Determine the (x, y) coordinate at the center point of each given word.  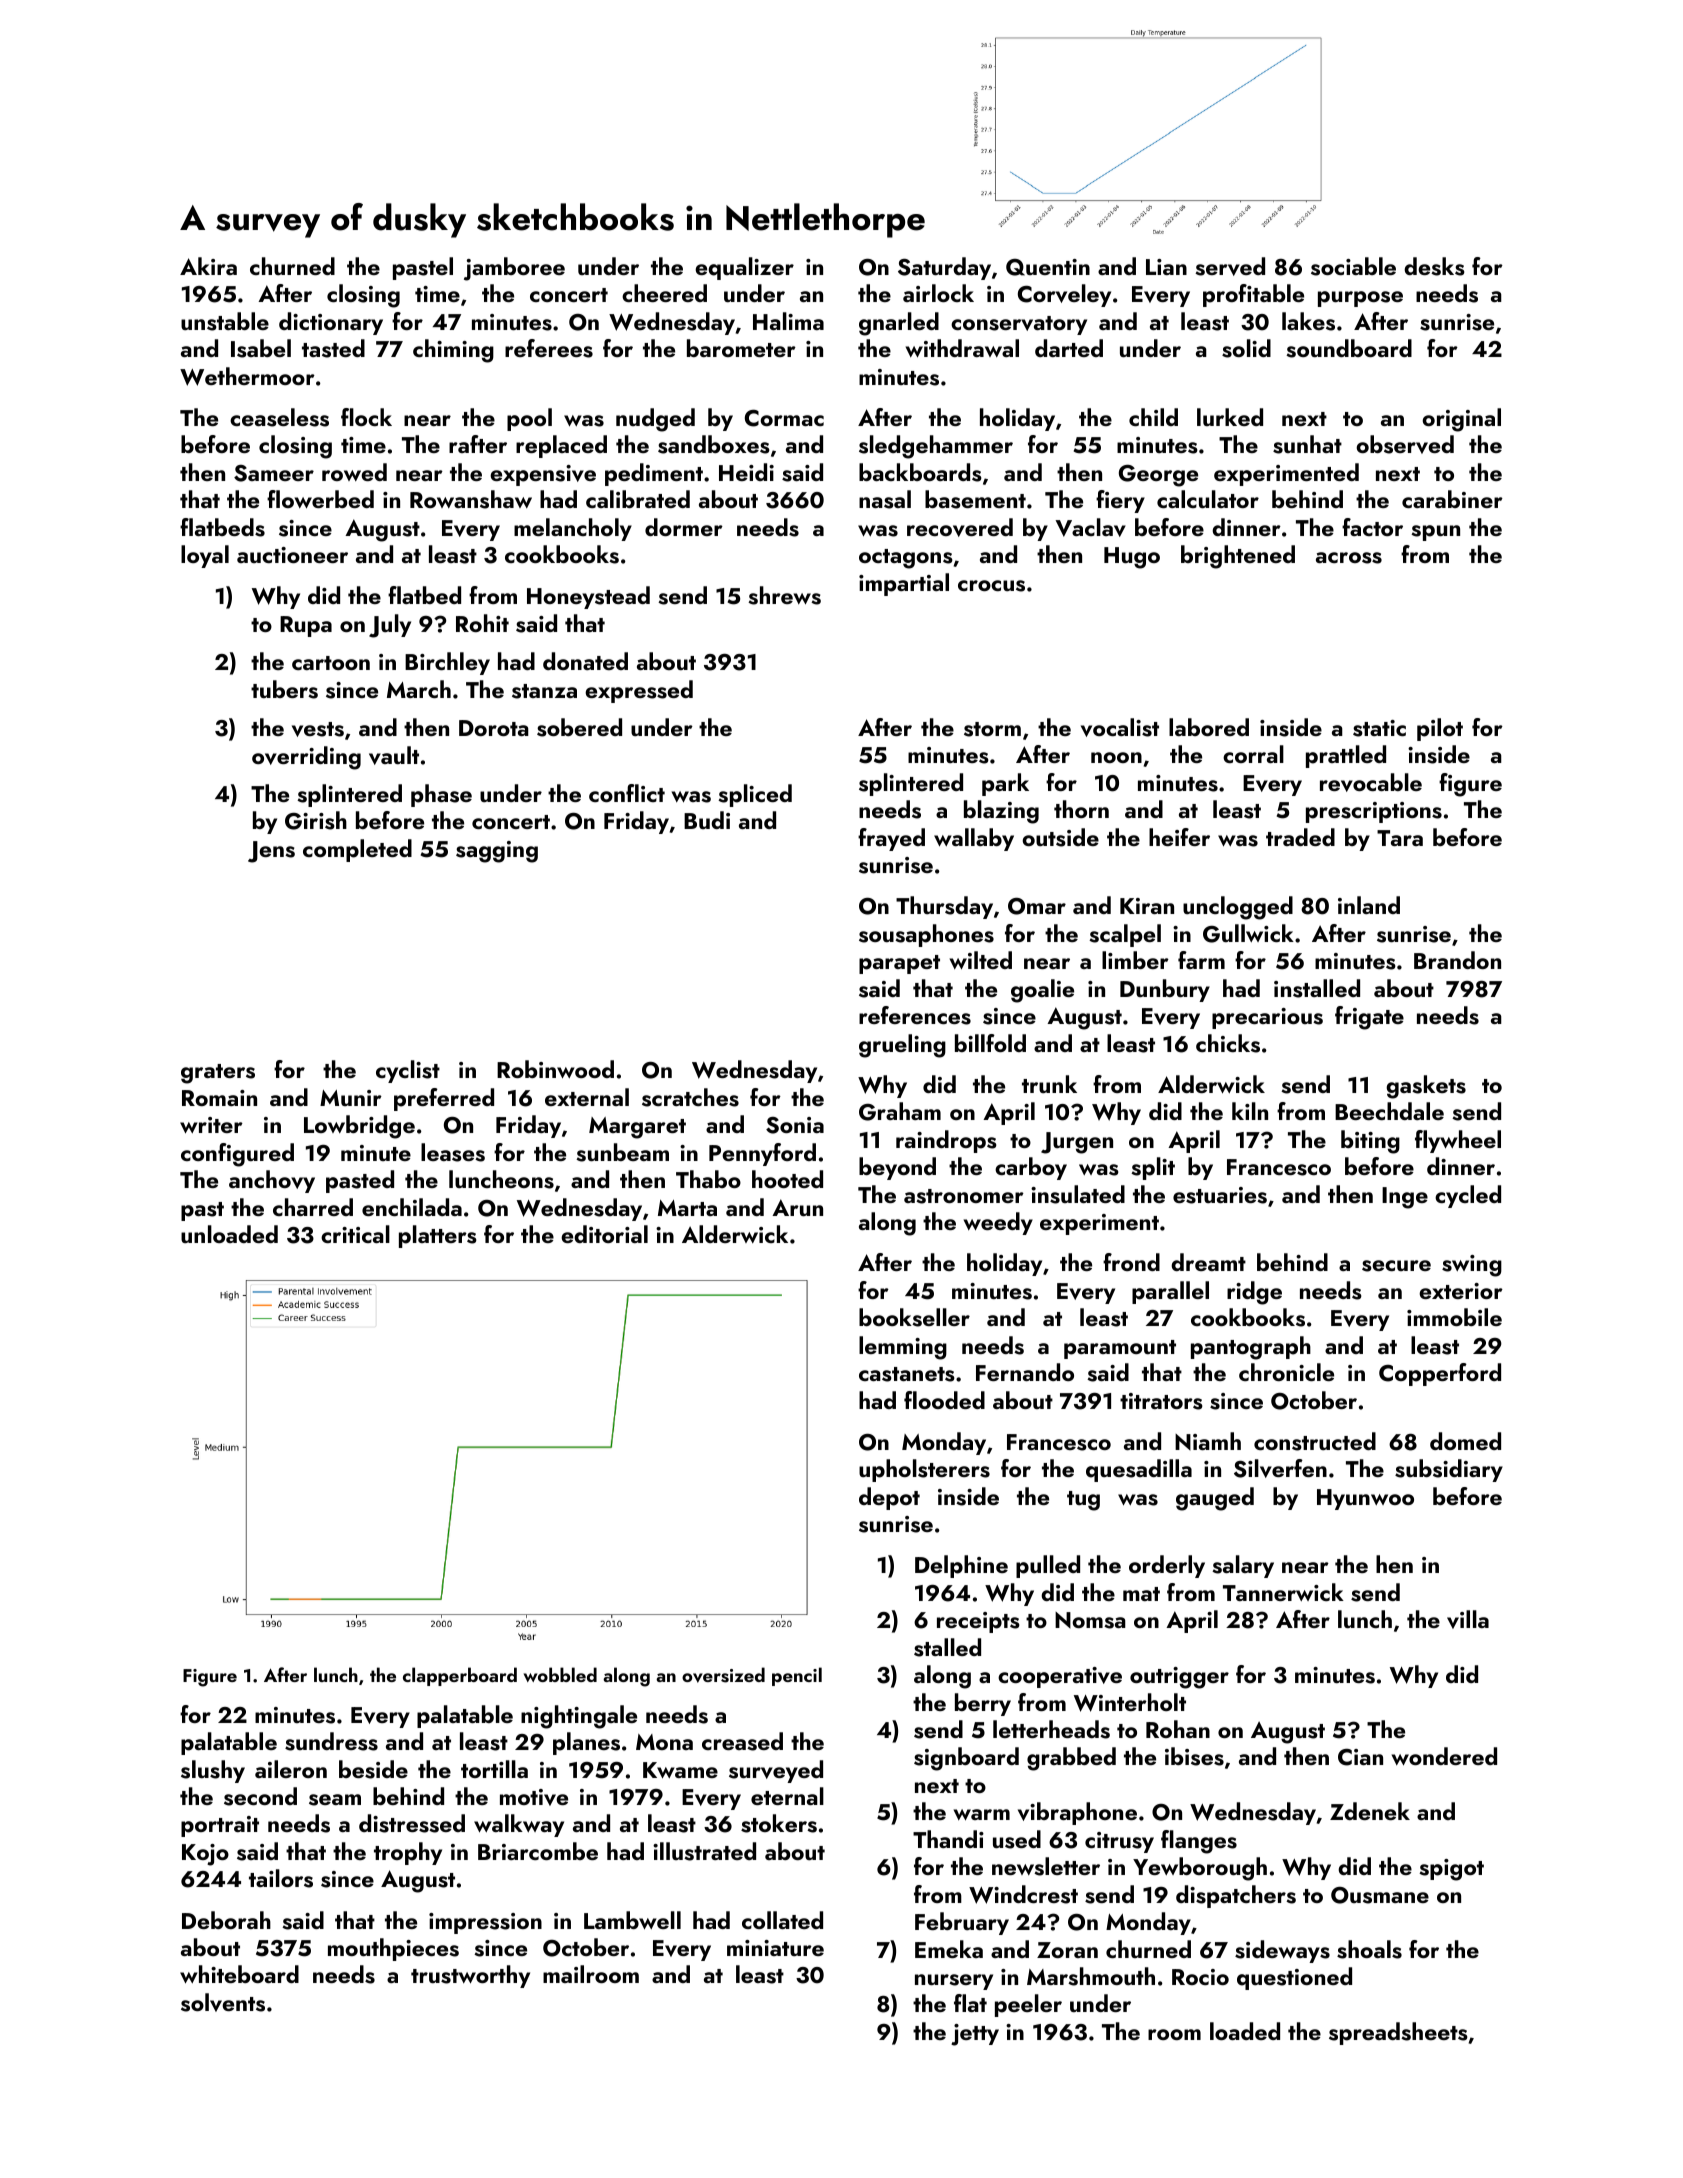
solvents (223, 2002)
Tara (1400, 838)
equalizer (744, 268)
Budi (707, 820)
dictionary (331, 323)
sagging (497, 852)
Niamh (1208, 1441)
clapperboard (460, 1676)
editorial (604, 1234)
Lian (1166, 267)
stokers (779, 1823)
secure (1396, 1266)
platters (438, 1236)
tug (1083, 1501)
